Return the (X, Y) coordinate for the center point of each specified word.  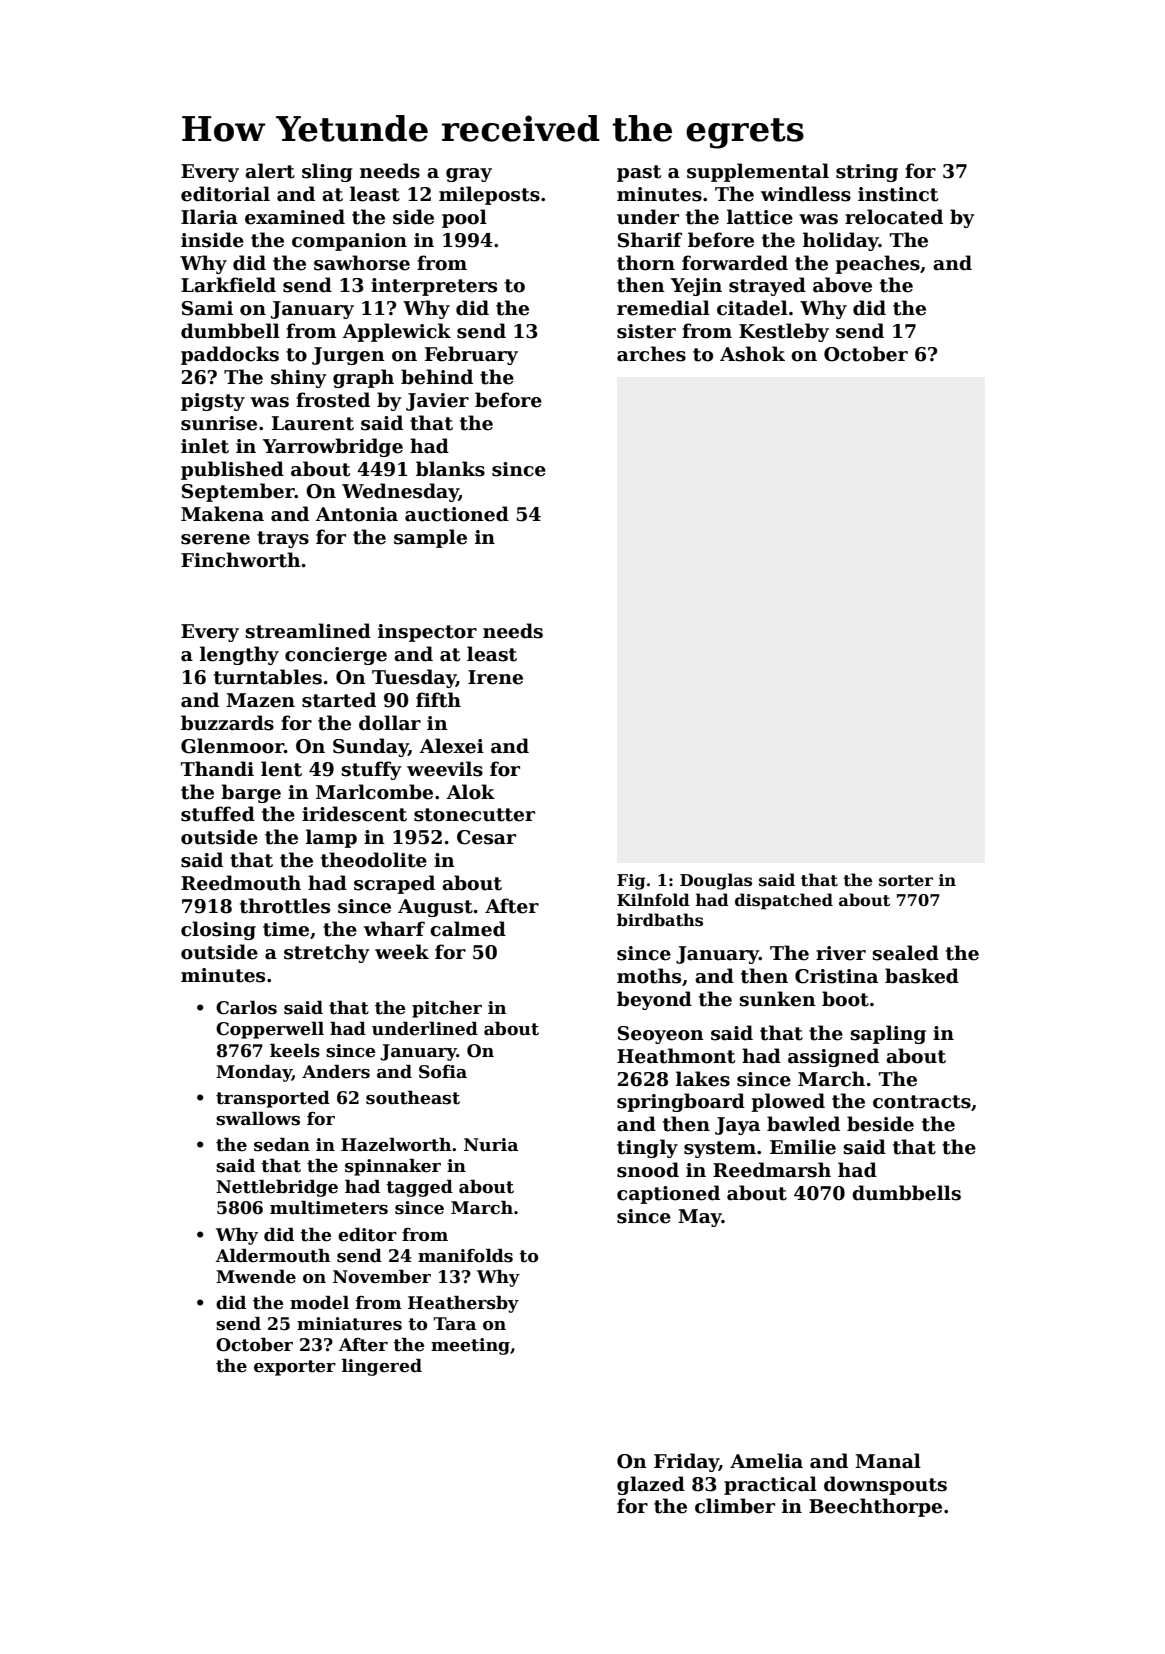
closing (218, 930)
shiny (299, 378)
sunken (778, 999)
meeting (470, 1346)
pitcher (447, 1009)
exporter (295, 1368)
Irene (495, 677)
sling (327, 172)
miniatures (349, 1324)
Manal (888, 1461)
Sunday (370, 747)
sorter (906, 881)
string (867, 173)
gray (469, 175)
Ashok (752, 354)
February (471, 355)
